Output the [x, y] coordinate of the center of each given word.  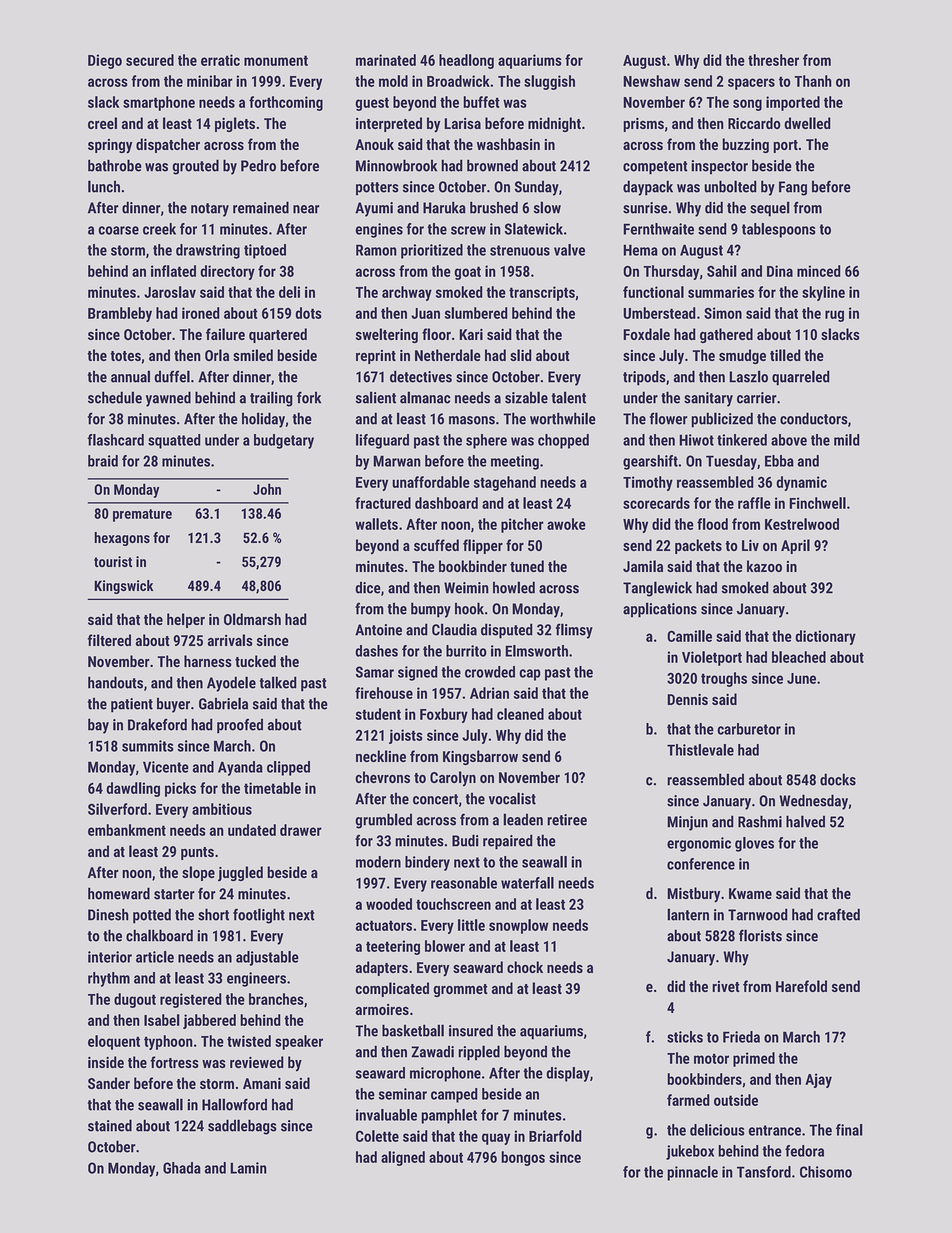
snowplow [518, 926]
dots [308, 313]
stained [110, 1125]
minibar [210, 81]
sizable [526, 397]
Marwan [397, 461]
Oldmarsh [252, 619]
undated [252, 830]
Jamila [643, 566]
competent [655, 168]
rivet [726, 986]
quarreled [801, 378]
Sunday [537, 188]
